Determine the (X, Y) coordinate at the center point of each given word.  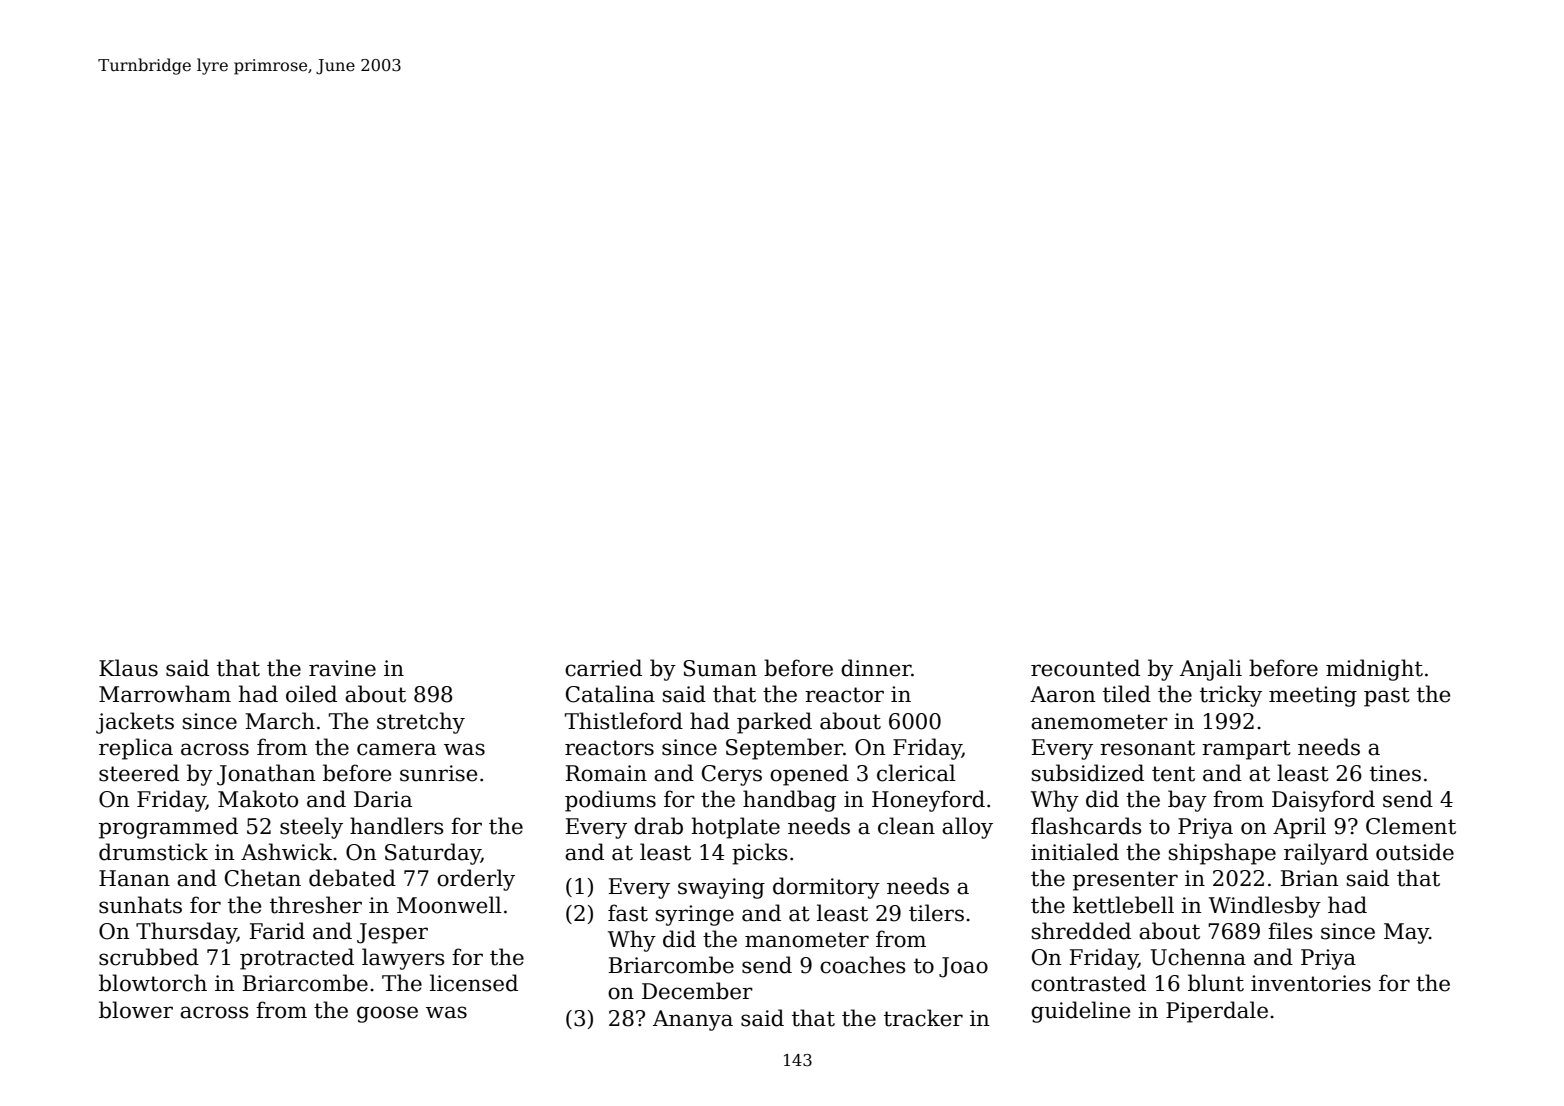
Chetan (263, 878)
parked (774, 723)
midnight (1374, 670)
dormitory (826, 888)
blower (136, 1010)
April (1299, 828)
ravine (342, 668)
